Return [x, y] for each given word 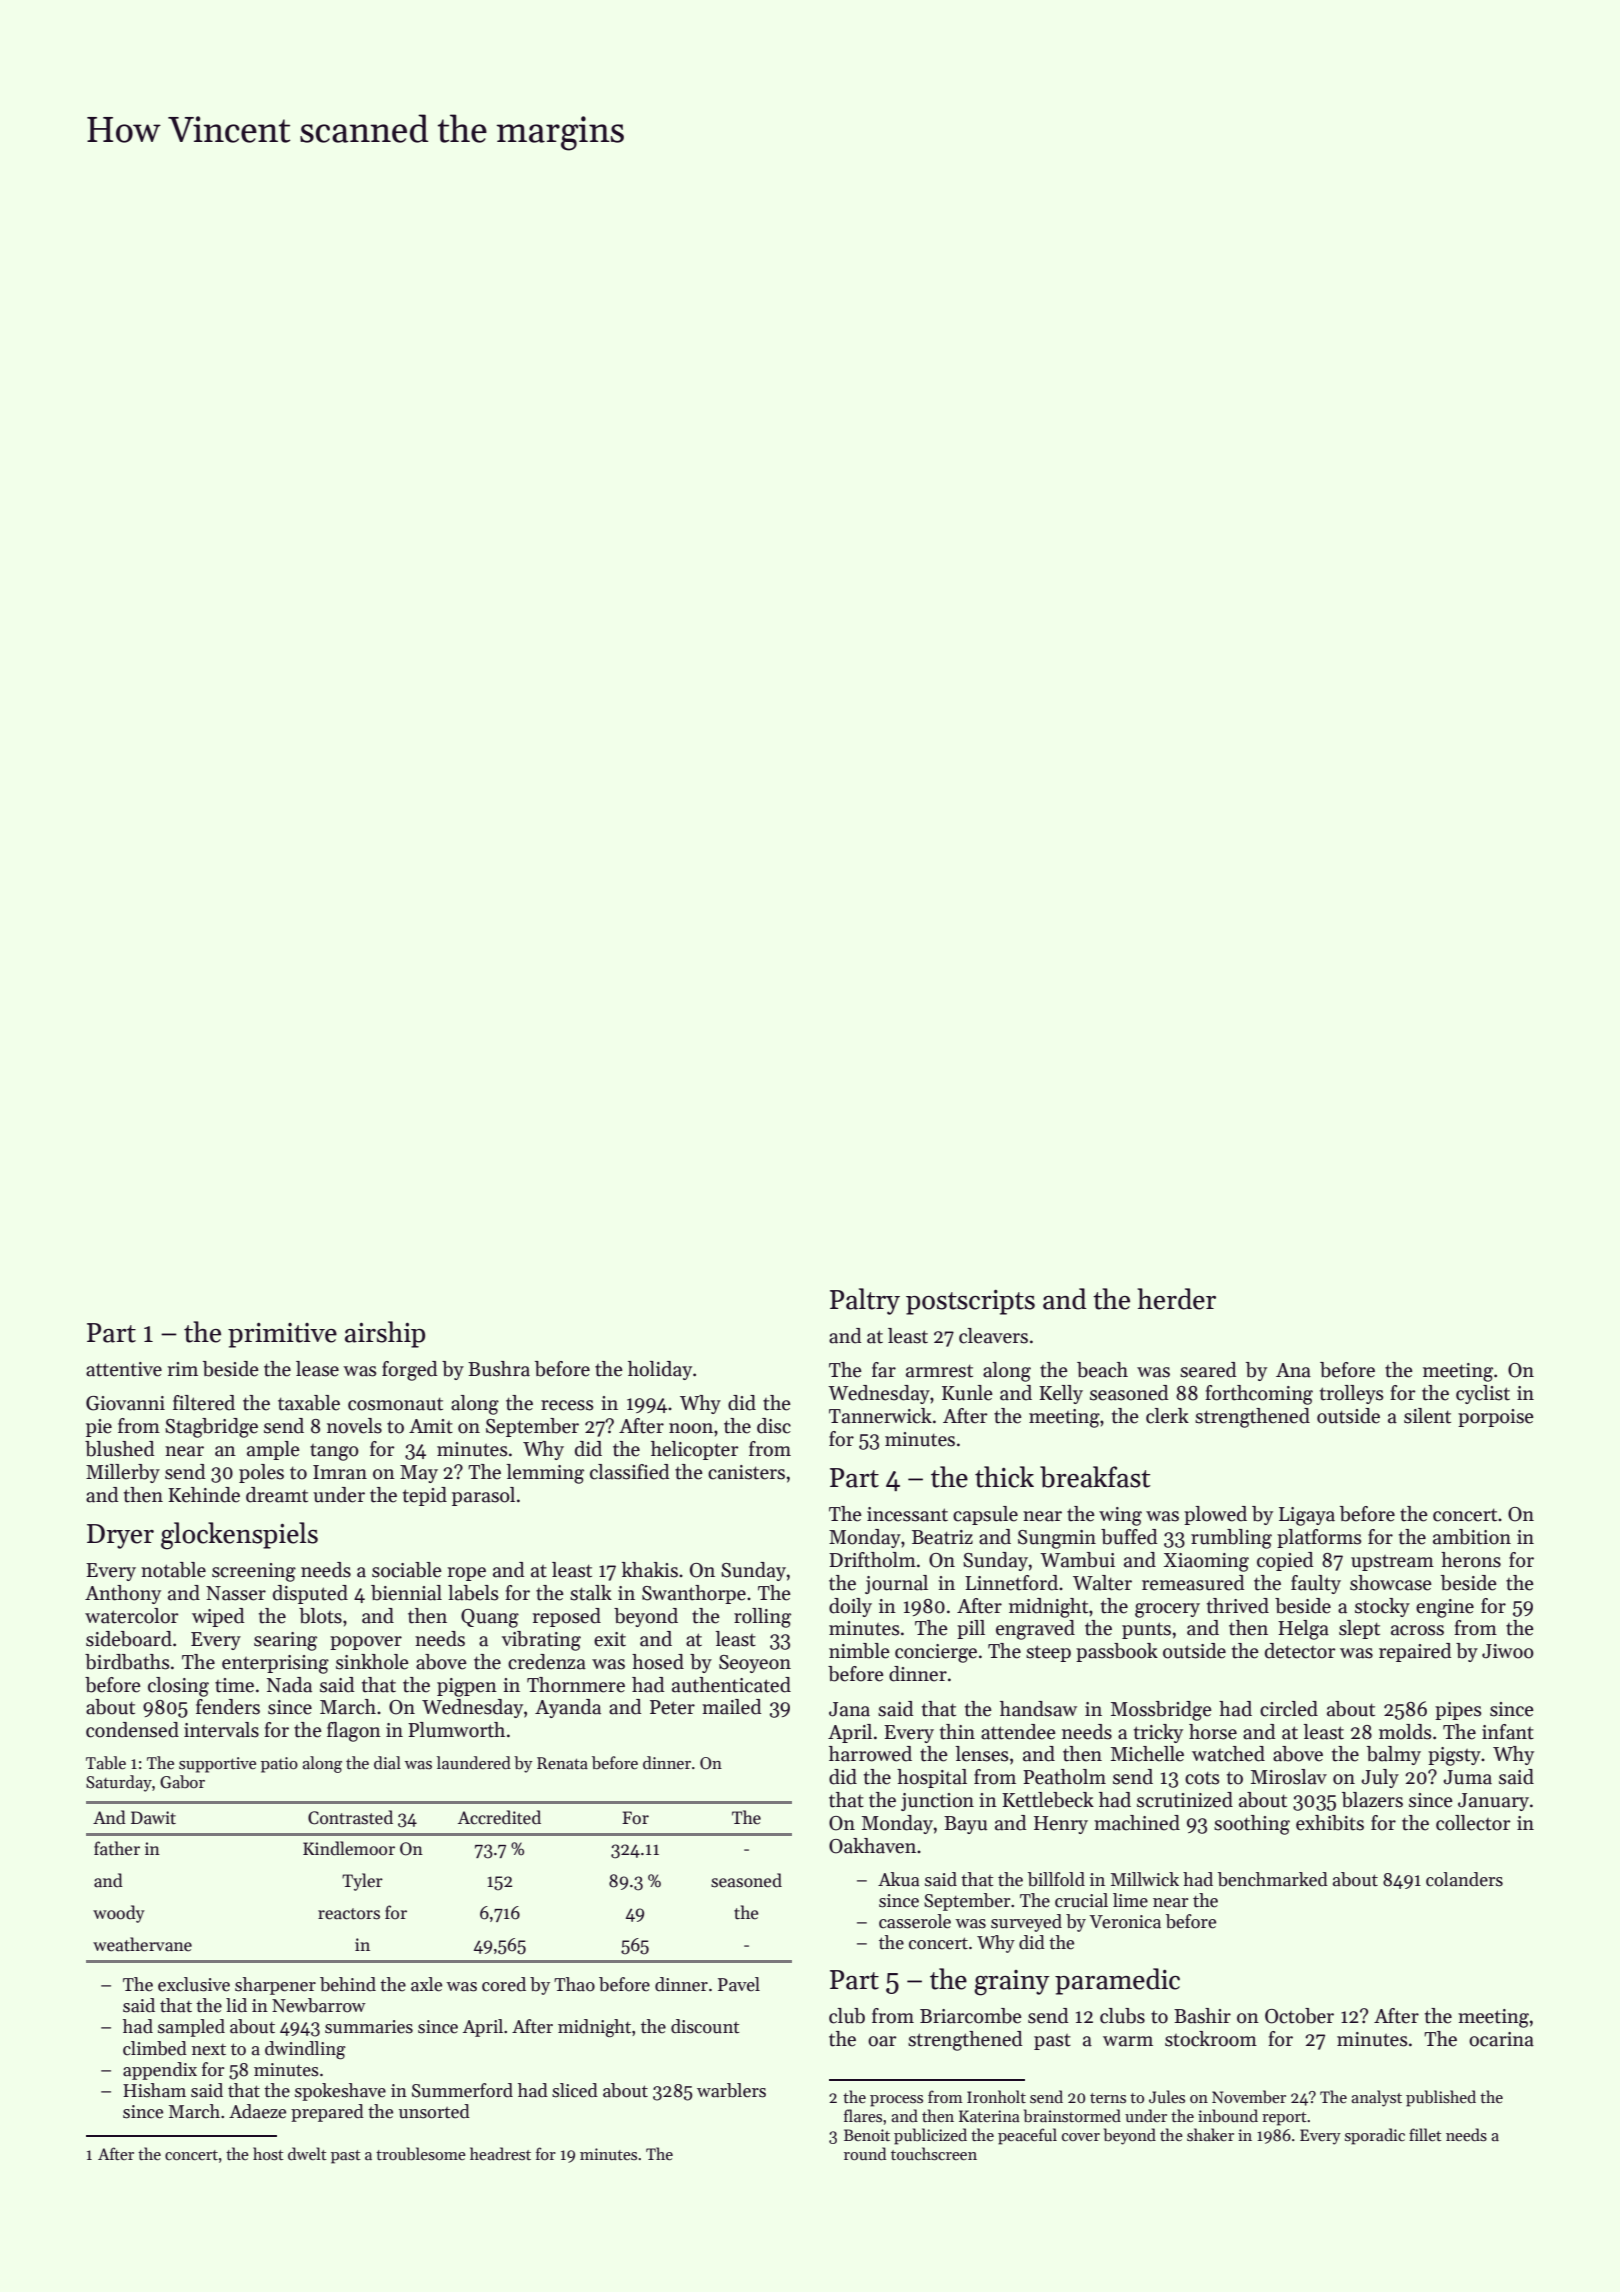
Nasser [236, 1593]
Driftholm [872, 1560]
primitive [282, 1335]
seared [1208, 1370]
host [268, 2154]
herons [1471, 1560]
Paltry [865, 1301]
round [865, 2153]
